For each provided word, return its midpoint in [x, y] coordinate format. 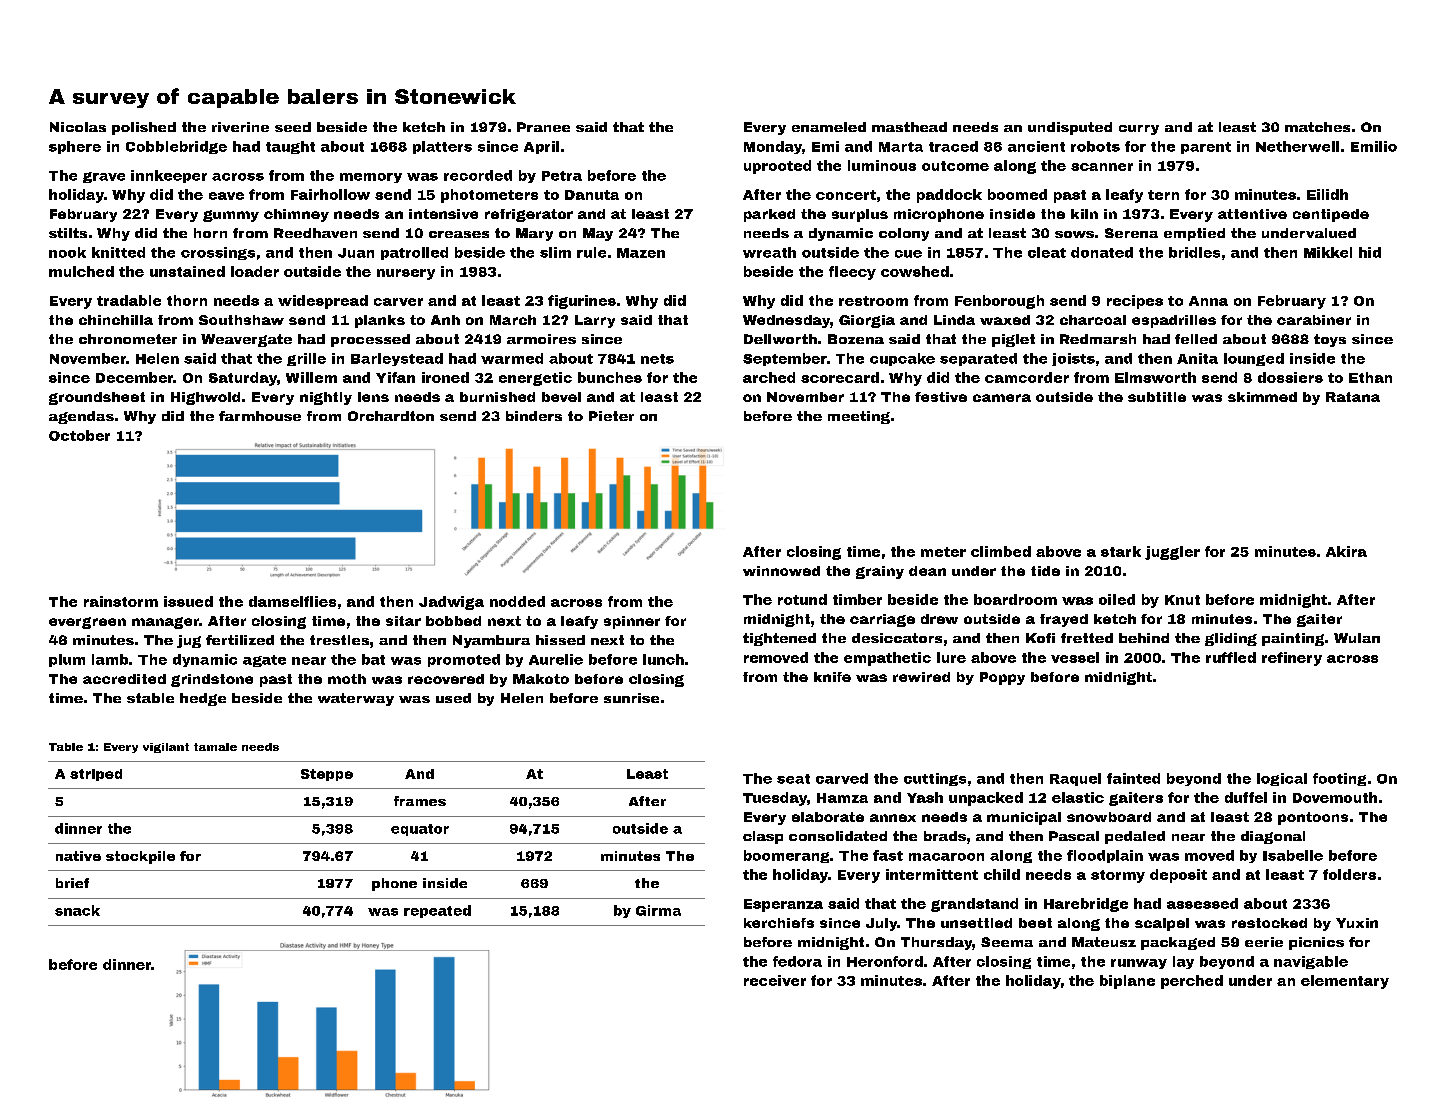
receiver [775, 980]
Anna [1208, 301]
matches [1317, 127]
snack [77, 910]
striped [96, 775]
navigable [1311, 962]
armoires [541, 339]
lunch [663, 659]
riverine [240, 127]
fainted [1133, 778]
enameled [829, 127]
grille [306, 359]
